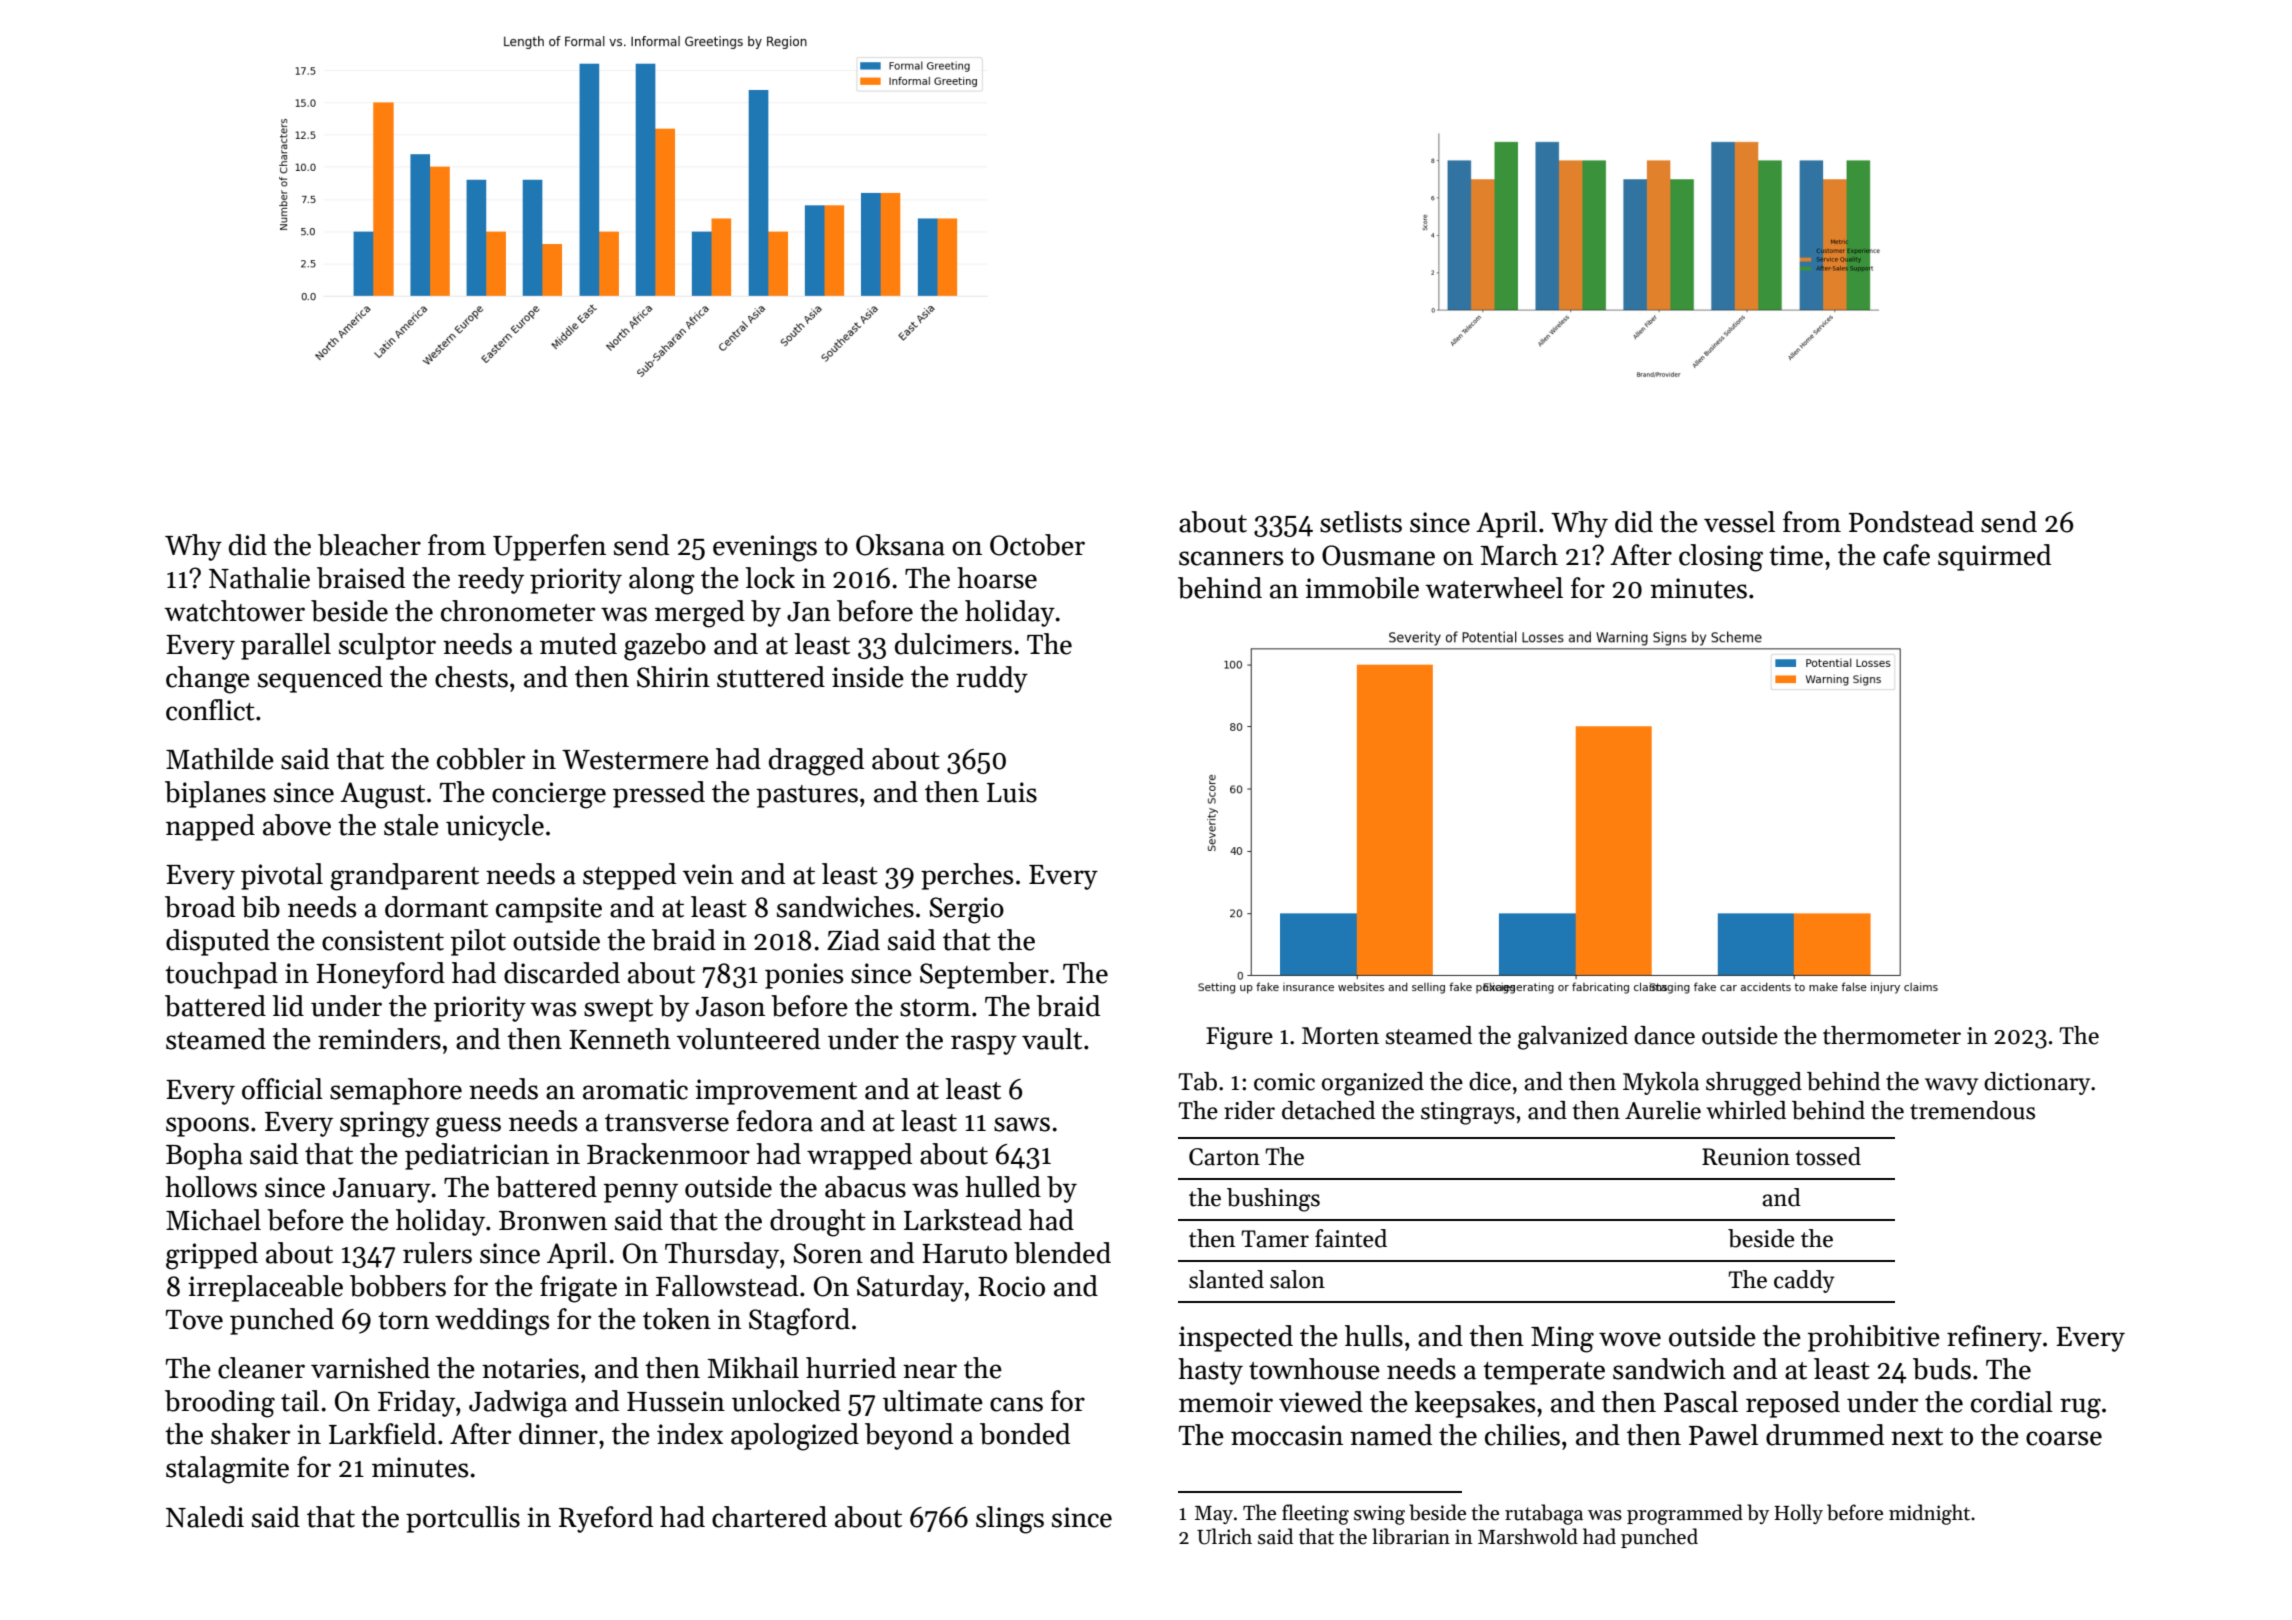  What do you see at coordinates (2037, 1083) in the screenshot?
I see `dictionary` at bounding box center [2037, 1083].
